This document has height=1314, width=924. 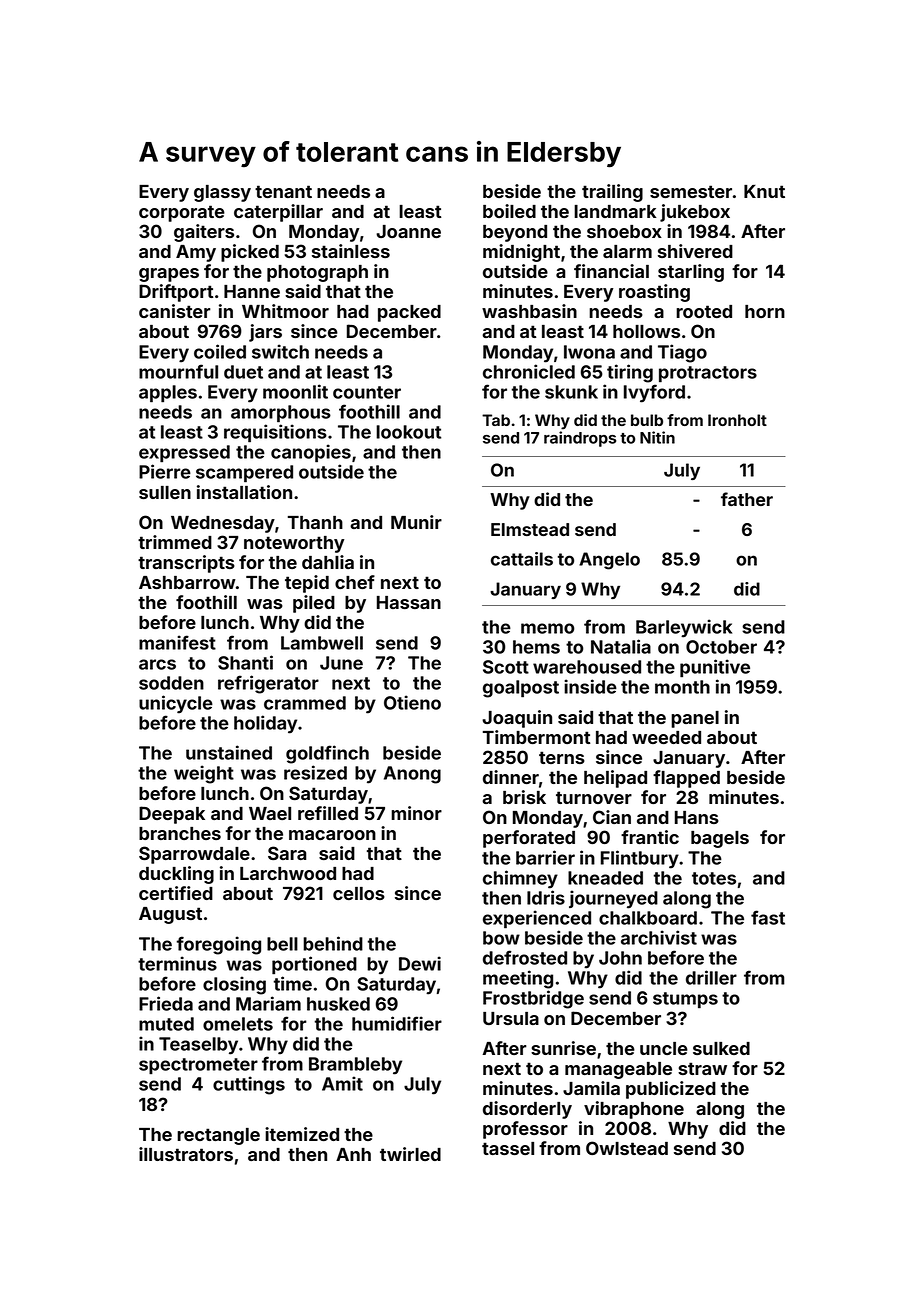 I want to click on duckling, so click(x=176, y=875).
